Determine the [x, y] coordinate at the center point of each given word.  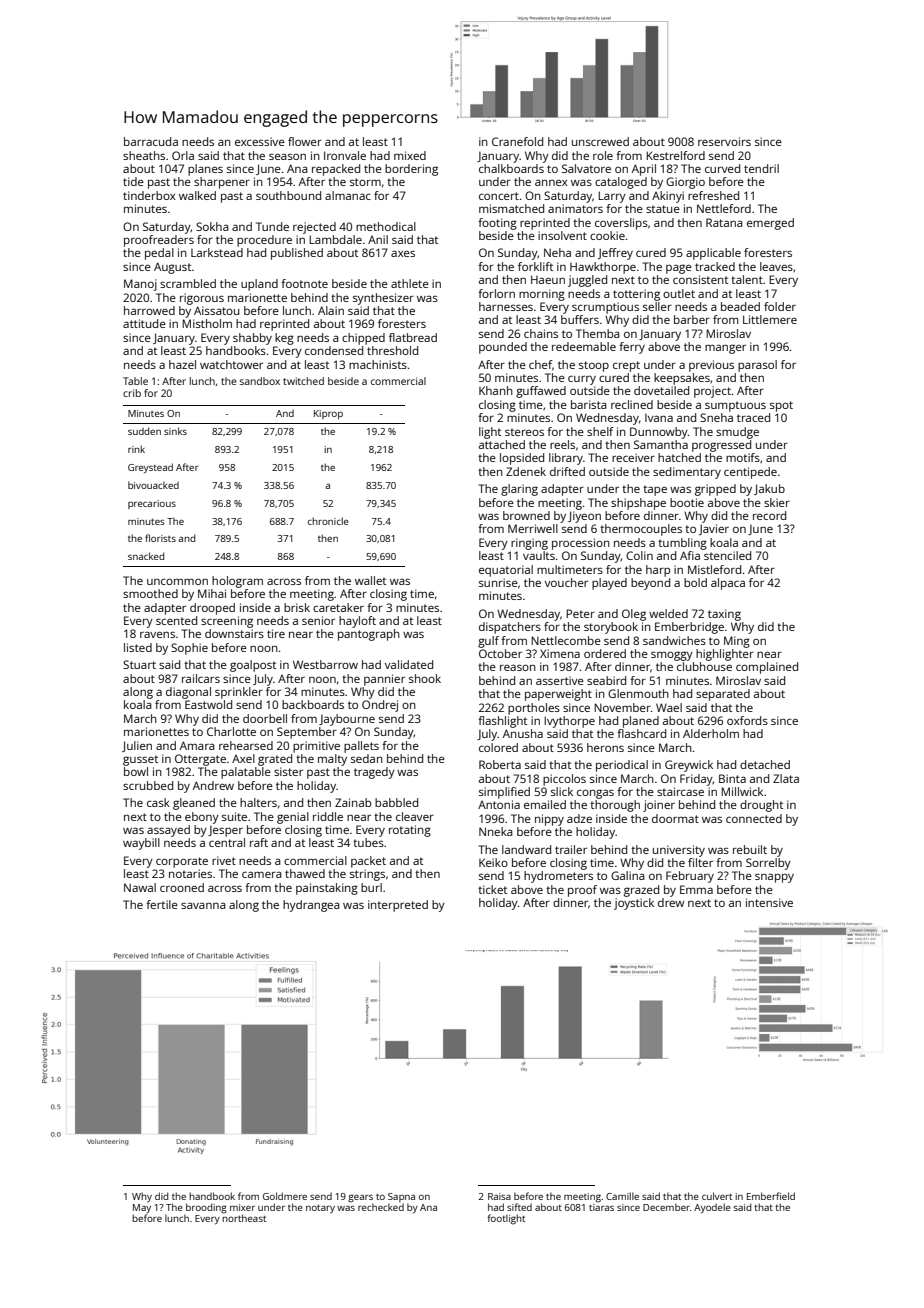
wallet [370, 580]
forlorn [496, 293]
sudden [144, 431]
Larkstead [217, 252]
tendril [761, 168]
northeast [244, 1218]
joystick [634, 904]
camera [262, 874]
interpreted [398, 906]
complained [767, 668]
